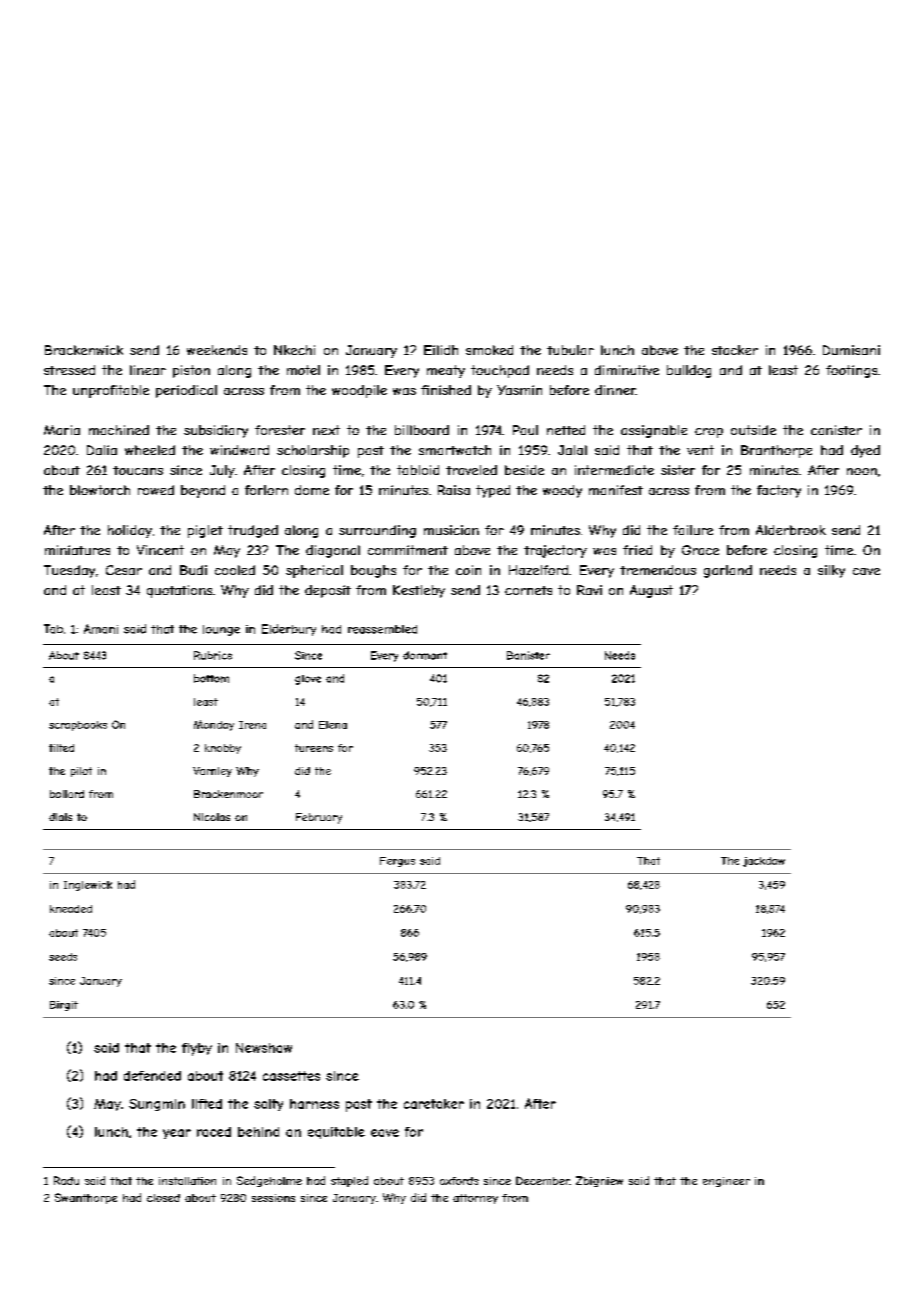 The width and height of the screenshot is (924, 1308). I want to click on jackdaw, so click(764, 862).
